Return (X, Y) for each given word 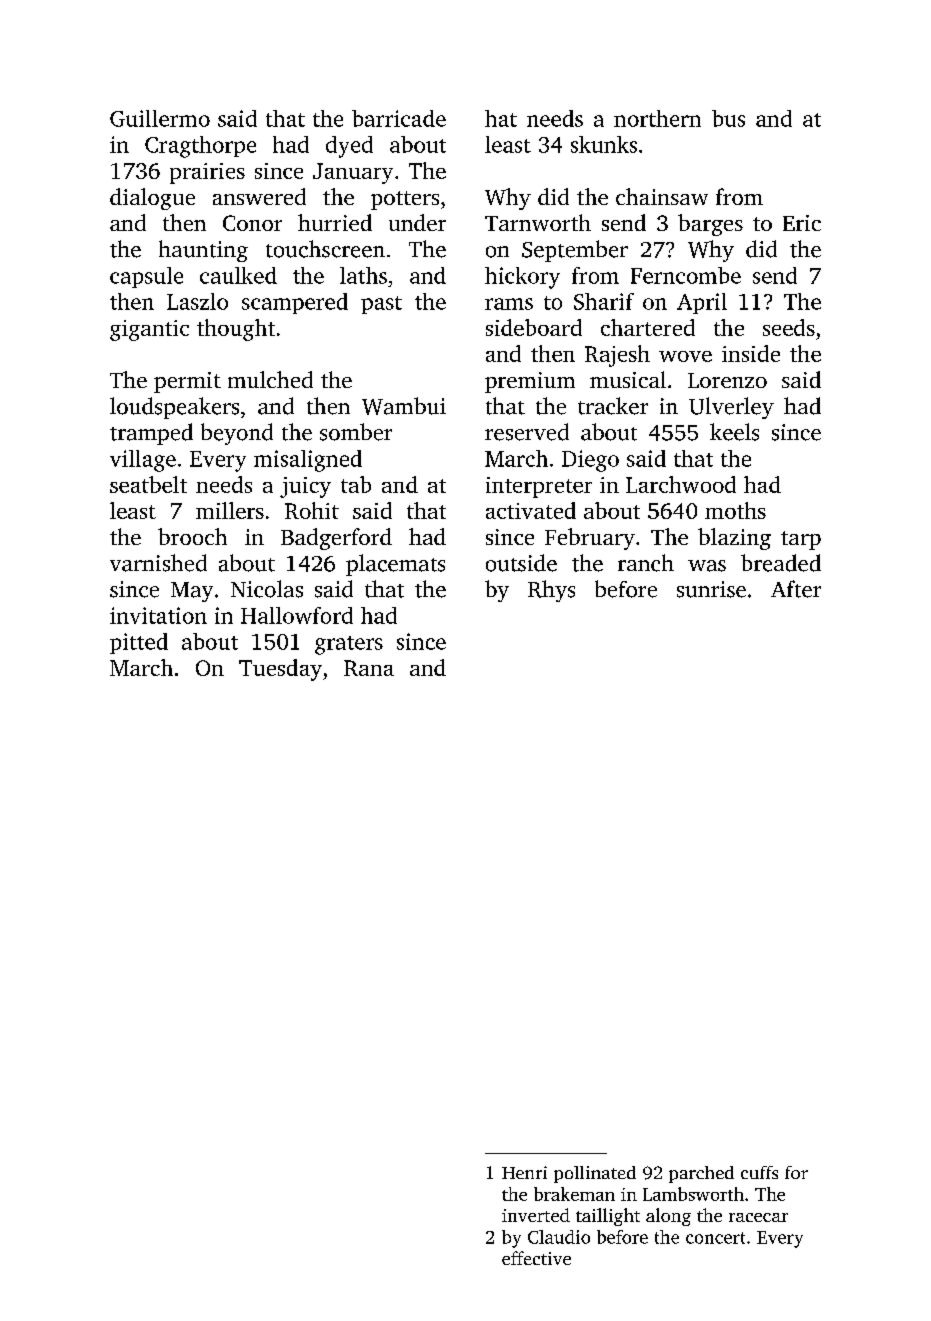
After (796, 589)
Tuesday (280, 670)
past (381, 305)
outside (521, 563)
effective (536, 1258)
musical (628, 379)
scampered (295, 303)
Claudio (559, 1237)
